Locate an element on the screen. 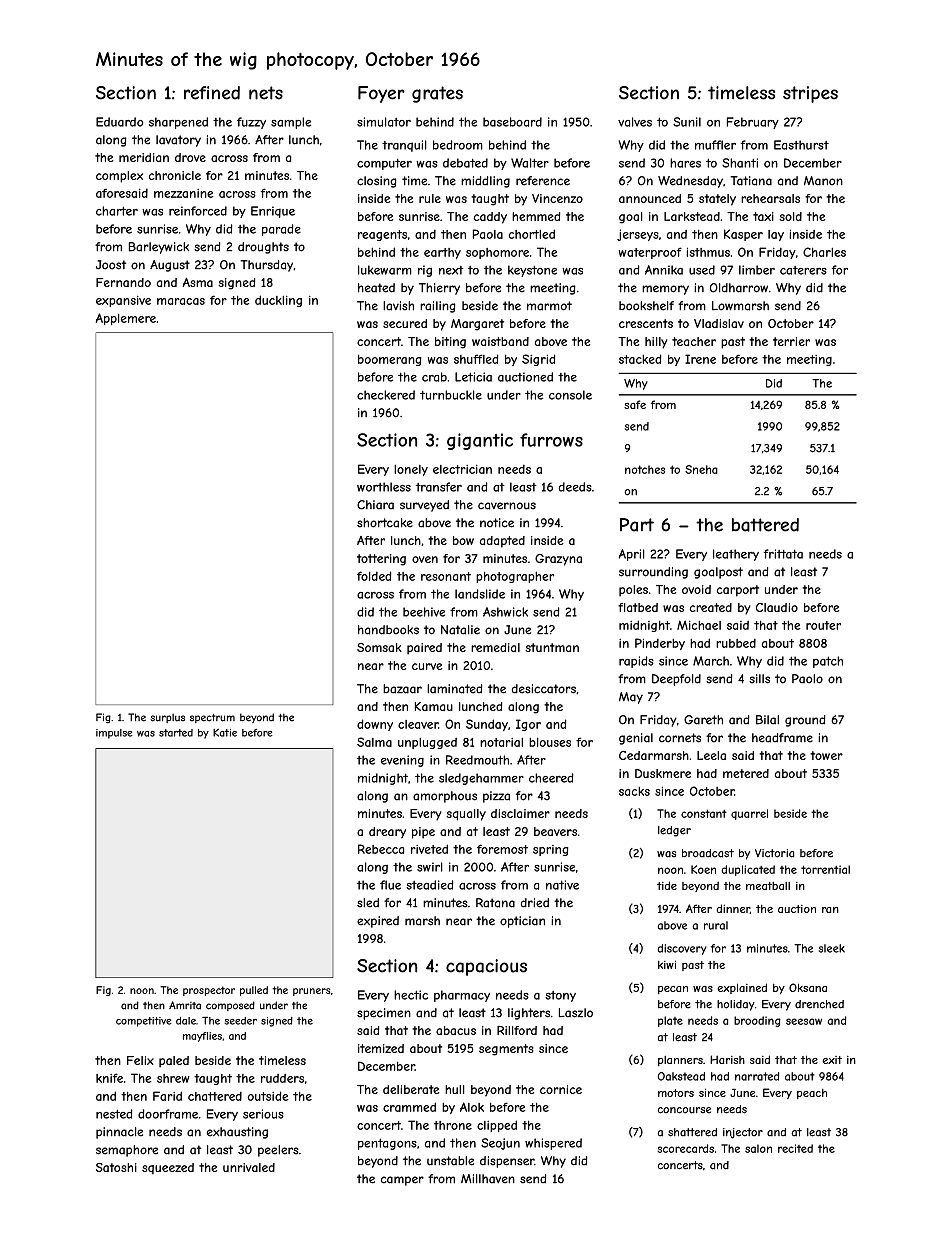 This screenshot has width=952, height=1233. complex is located at coordinates (119, 177).
